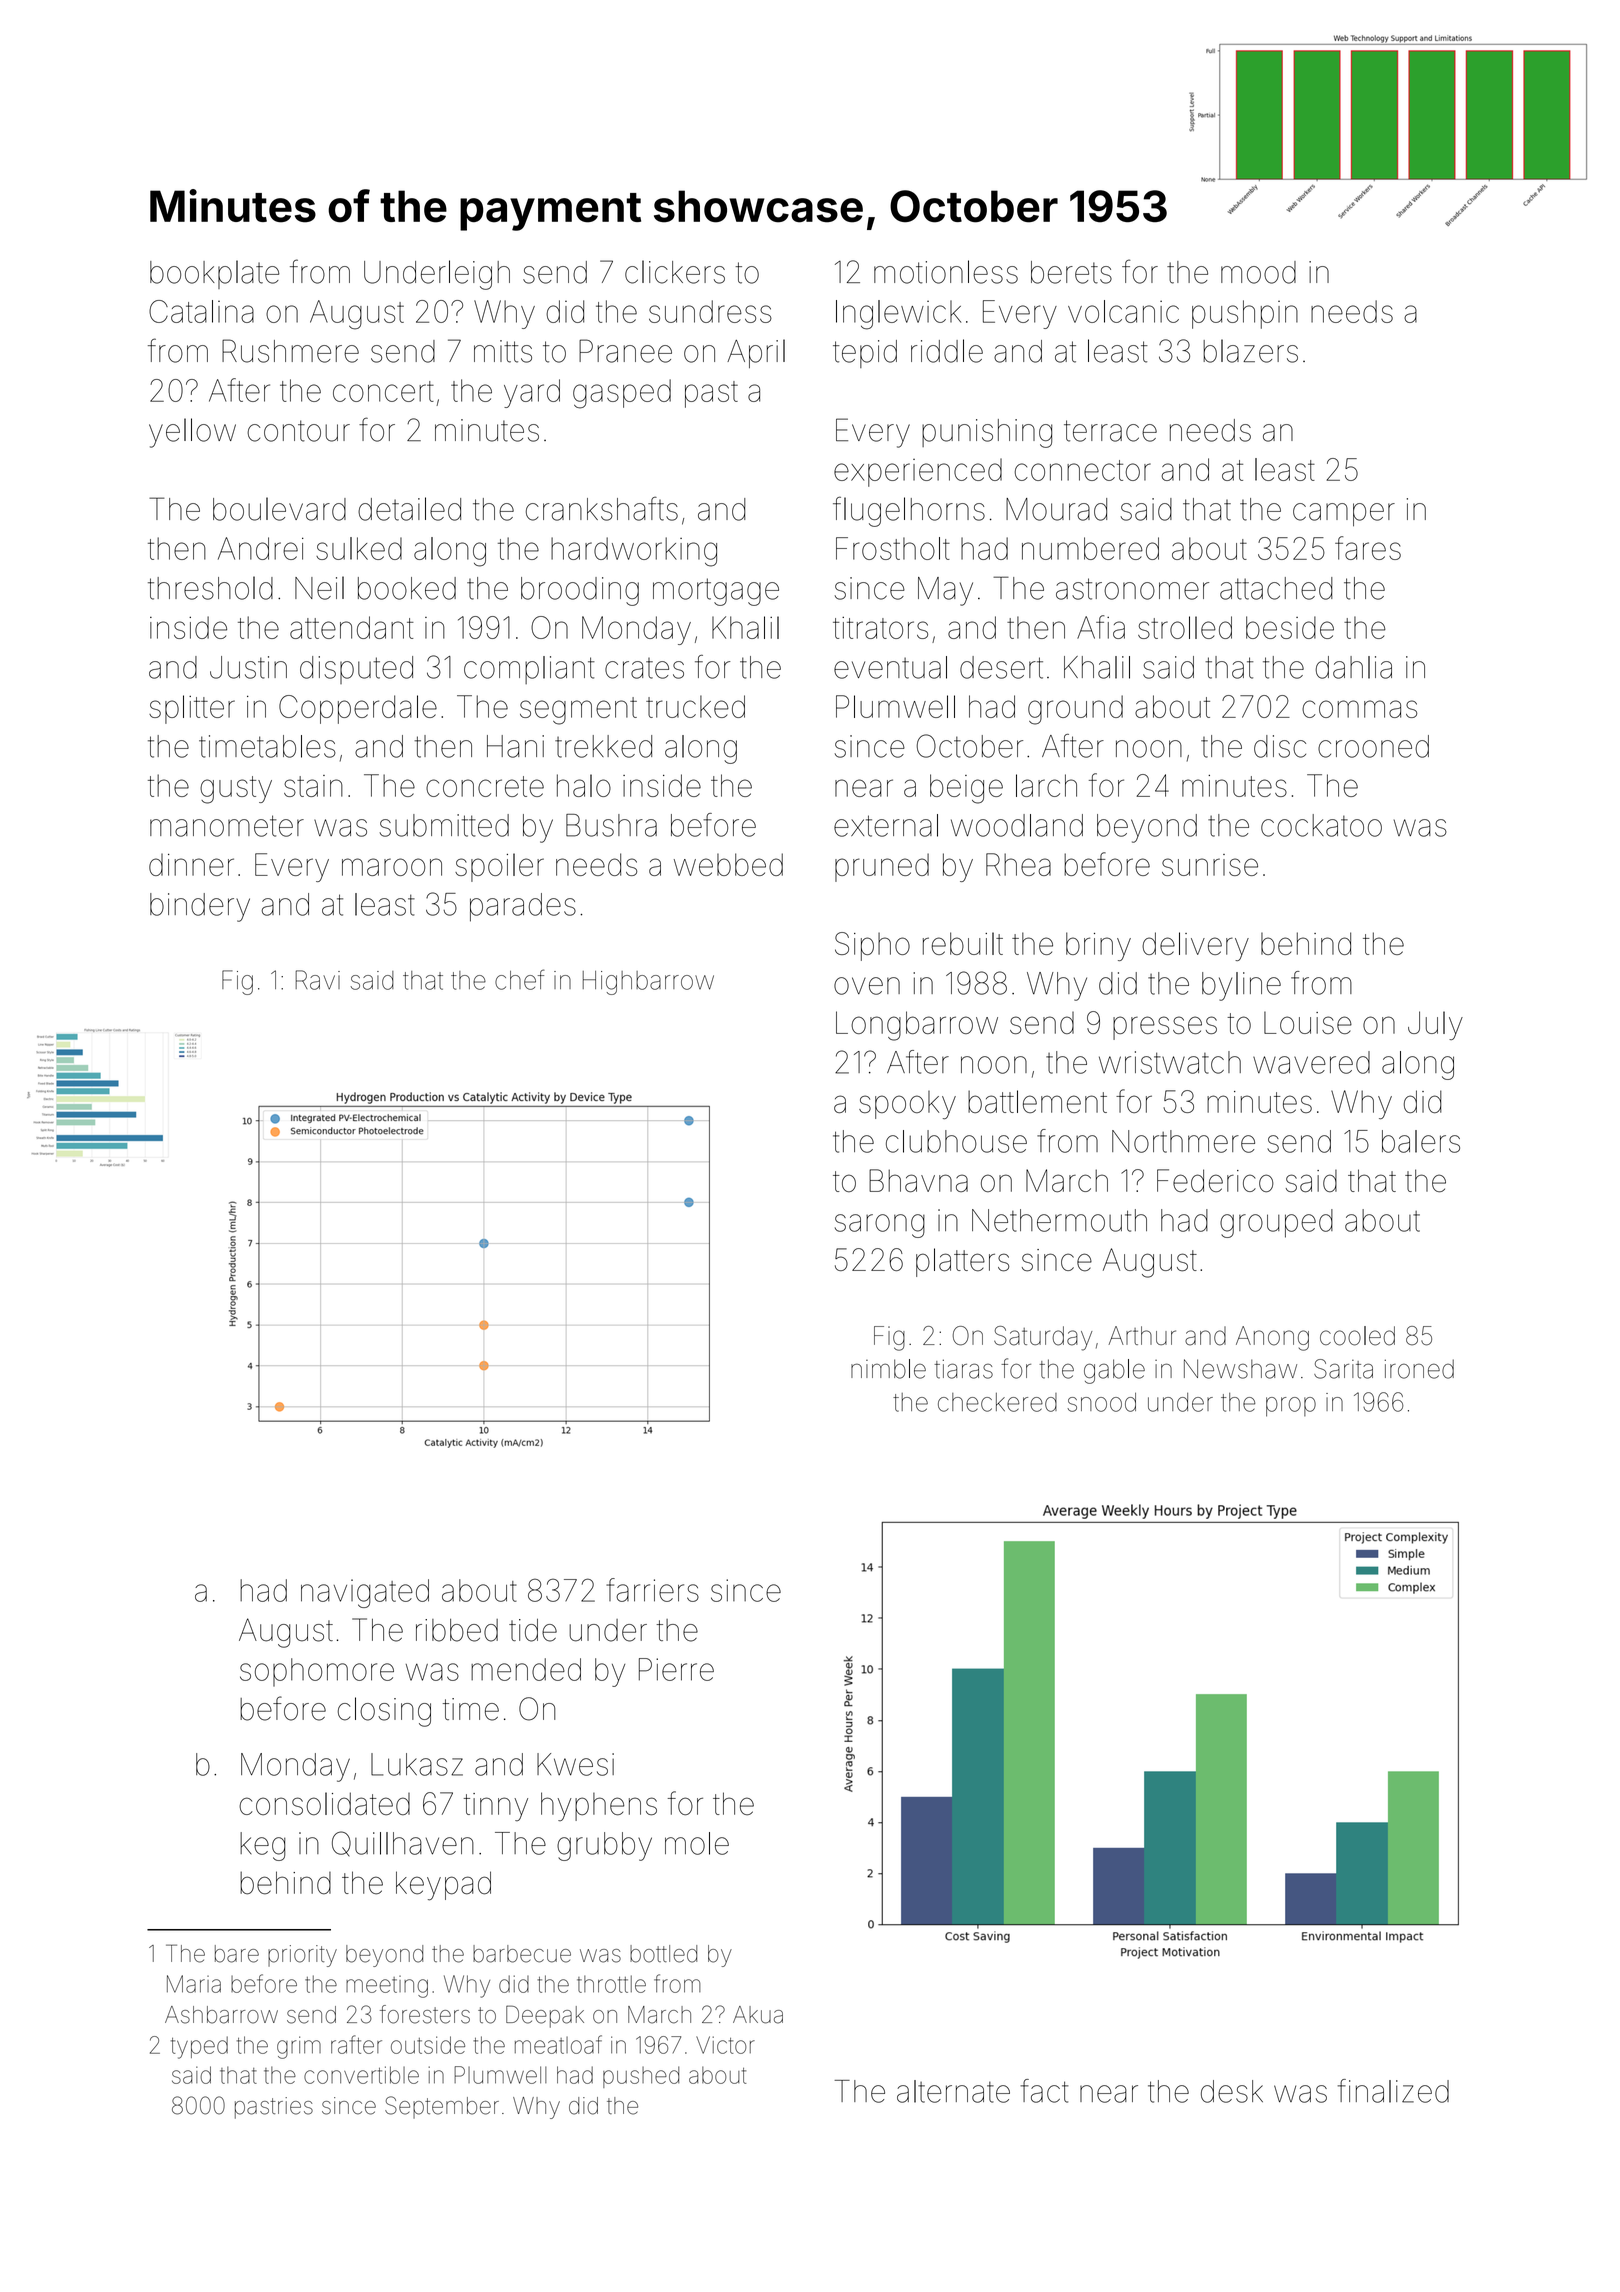 The width and height of the screenshot is (1620, 2292). Describe the element at coordinates (1258, 272) in the screenshot. I see `mood` at that location.
